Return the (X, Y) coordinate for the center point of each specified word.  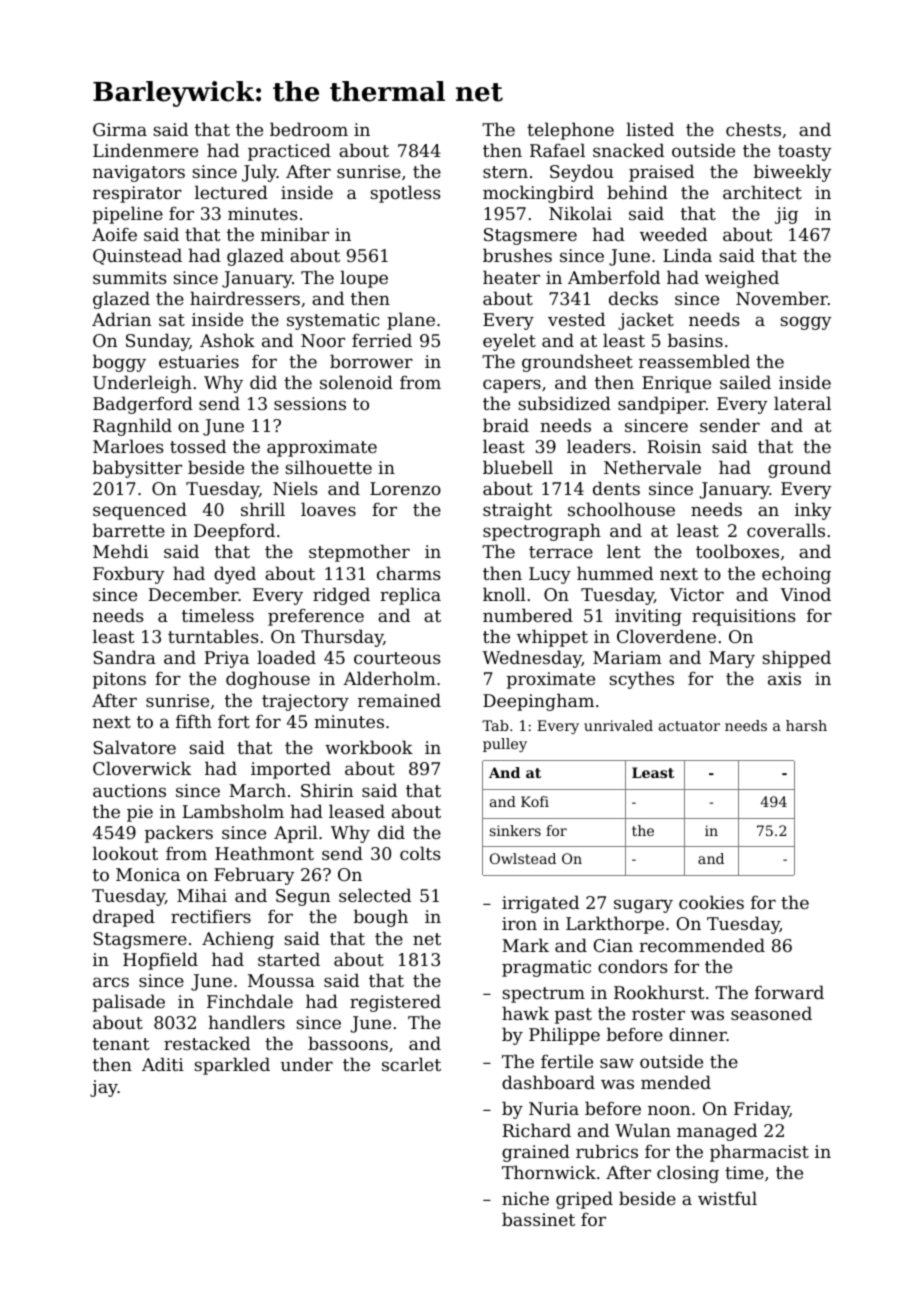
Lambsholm (233, 811)
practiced (289, 152)
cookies (711, 902)
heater (511, 277)
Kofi (535, 801)
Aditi (163, 1064)
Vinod (805, 594)
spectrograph (542, 532)
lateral (802, 403)
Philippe (564, 1036)
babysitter (137, 469)
